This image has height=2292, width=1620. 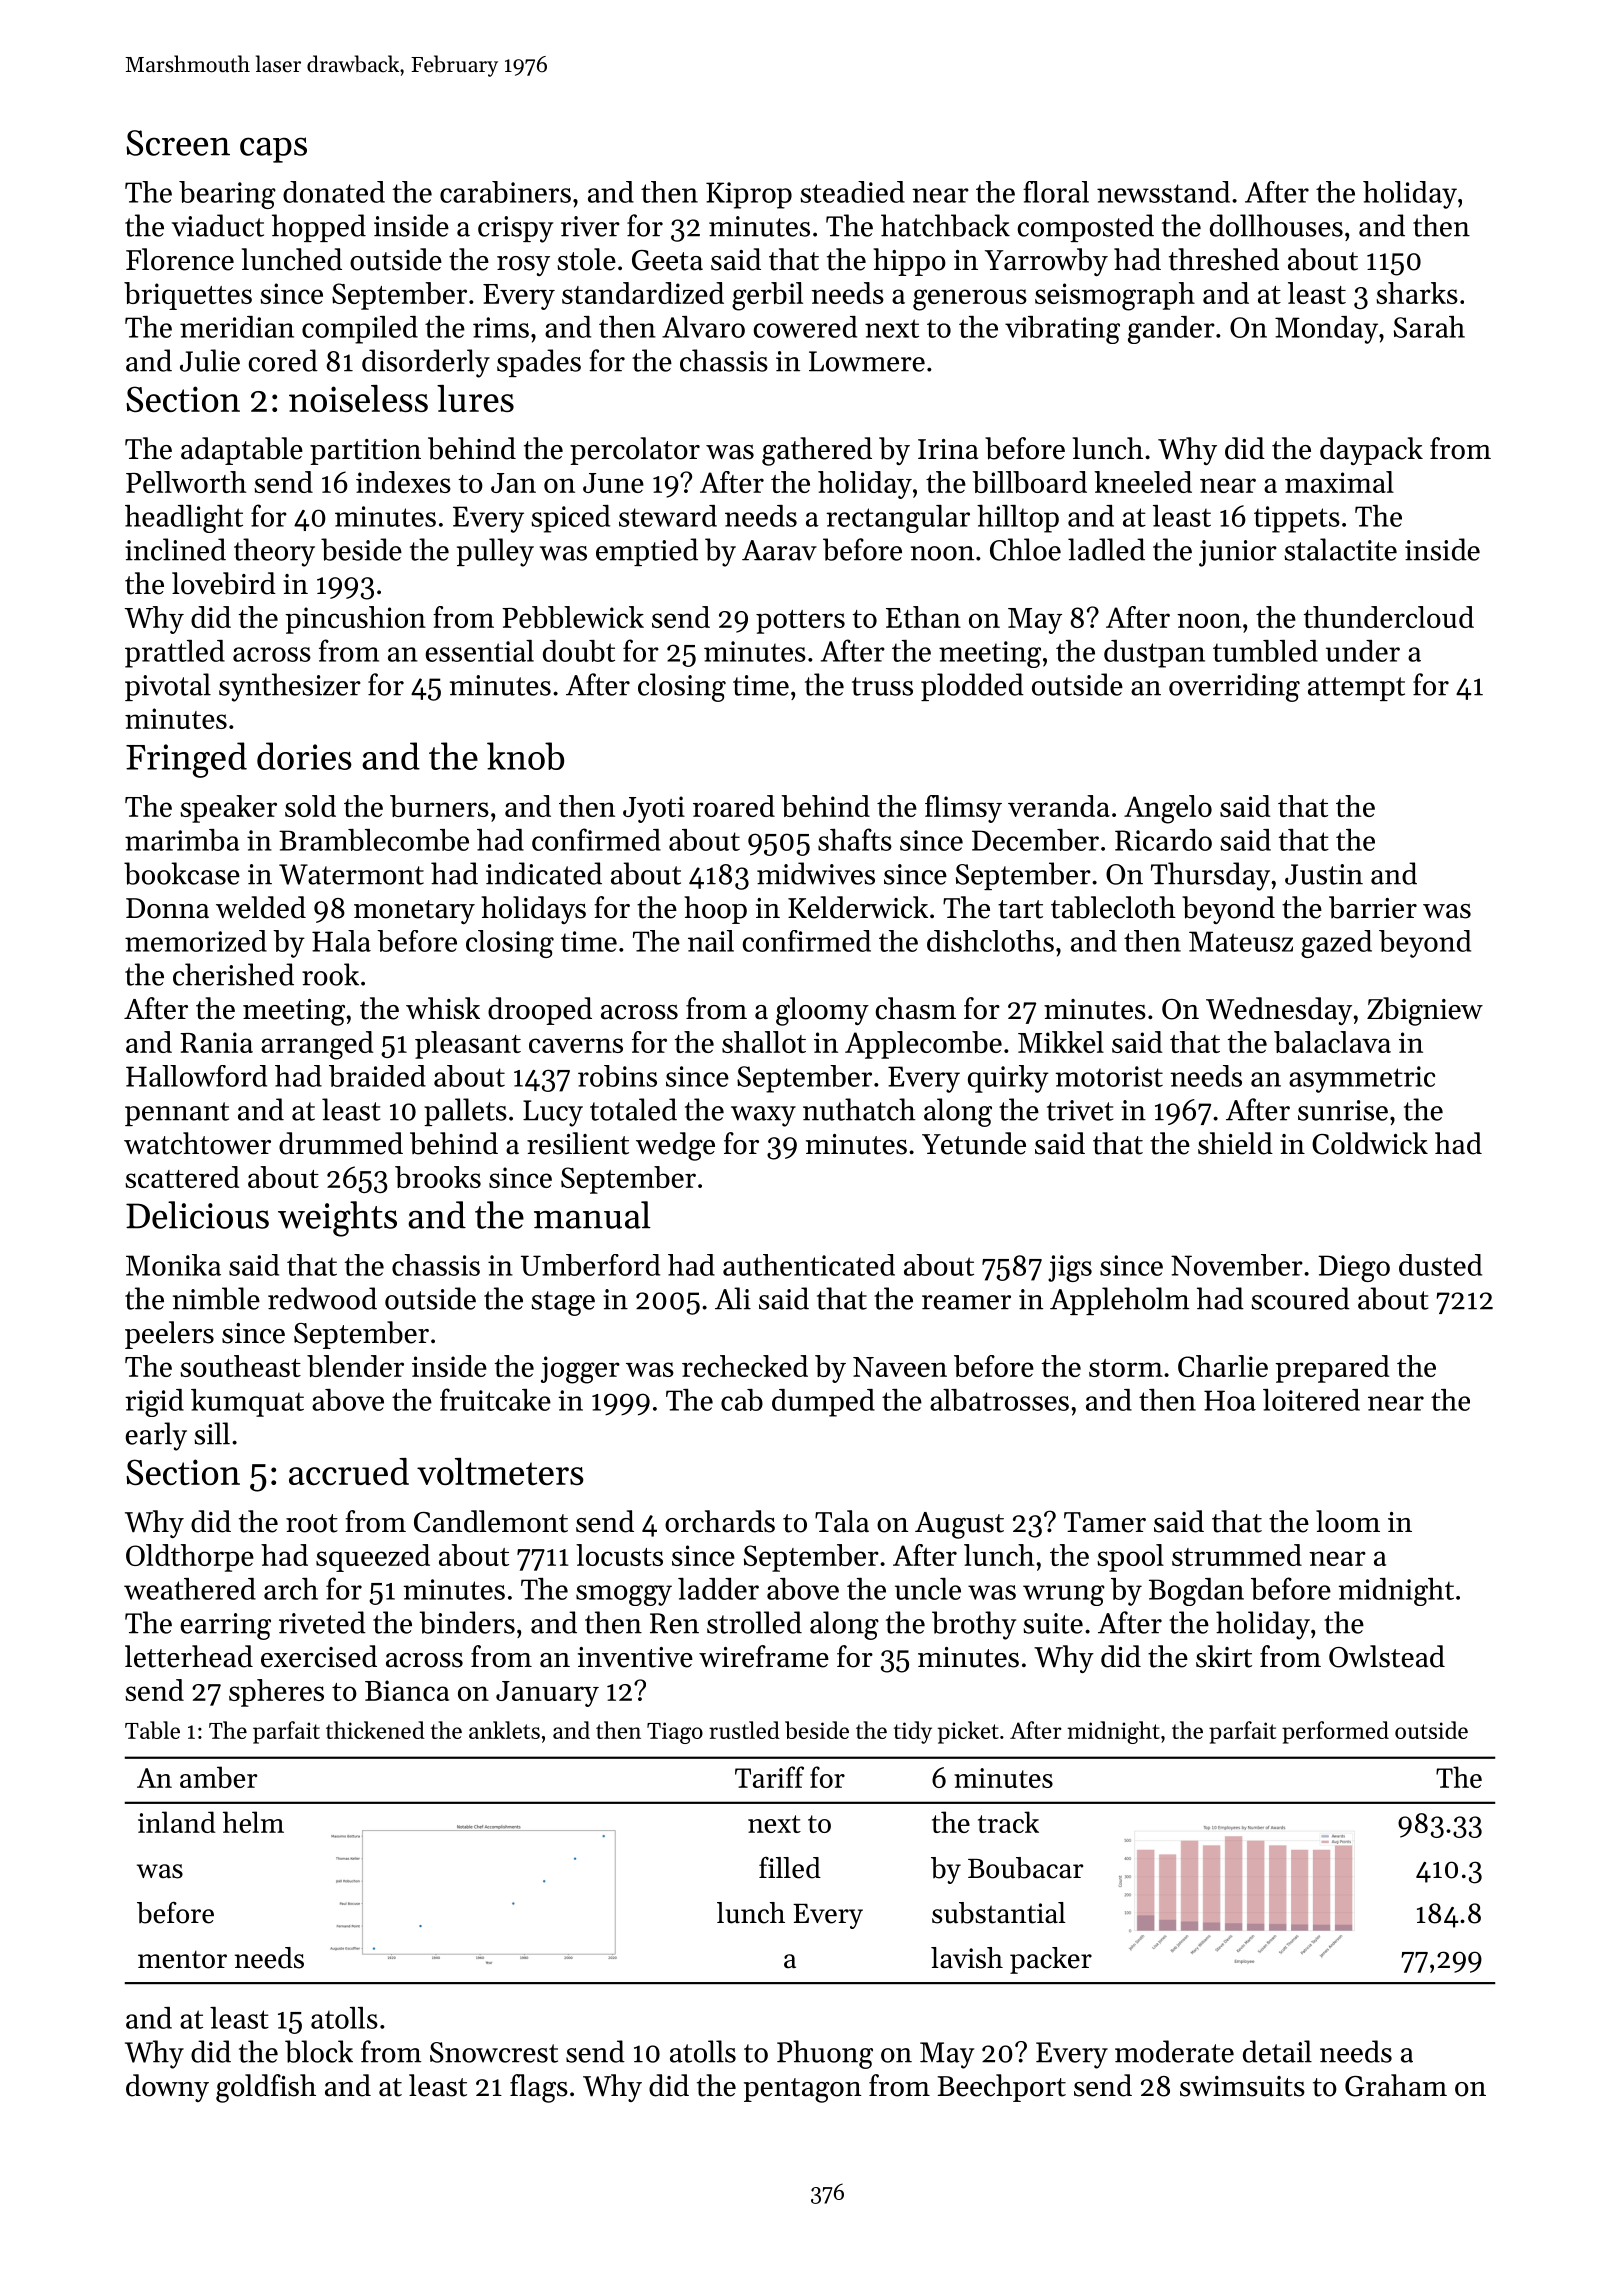 I want to click on mentor, so click(x=182, y=1959).
